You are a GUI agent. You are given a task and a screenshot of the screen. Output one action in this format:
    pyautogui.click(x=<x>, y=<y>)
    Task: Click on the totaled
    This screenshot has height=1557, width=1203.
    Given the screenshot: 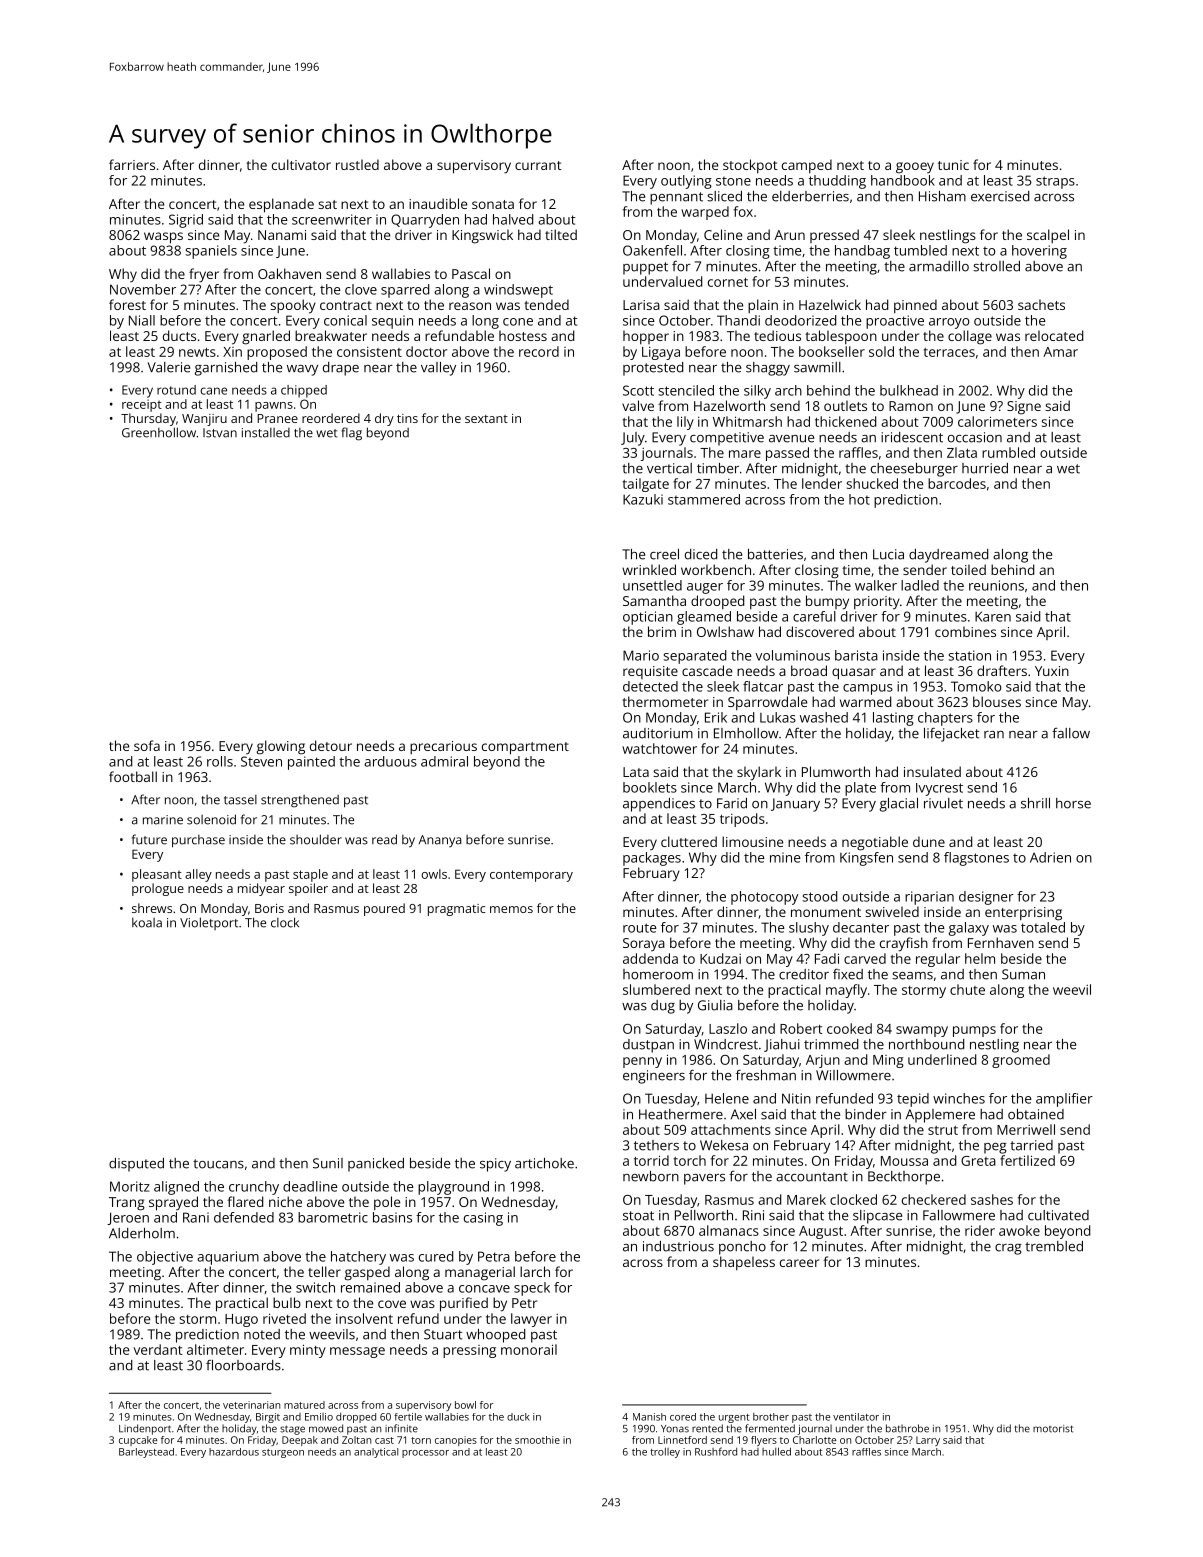 What is the action you would take?
    pyautogui.click(x=1043, y=927)
